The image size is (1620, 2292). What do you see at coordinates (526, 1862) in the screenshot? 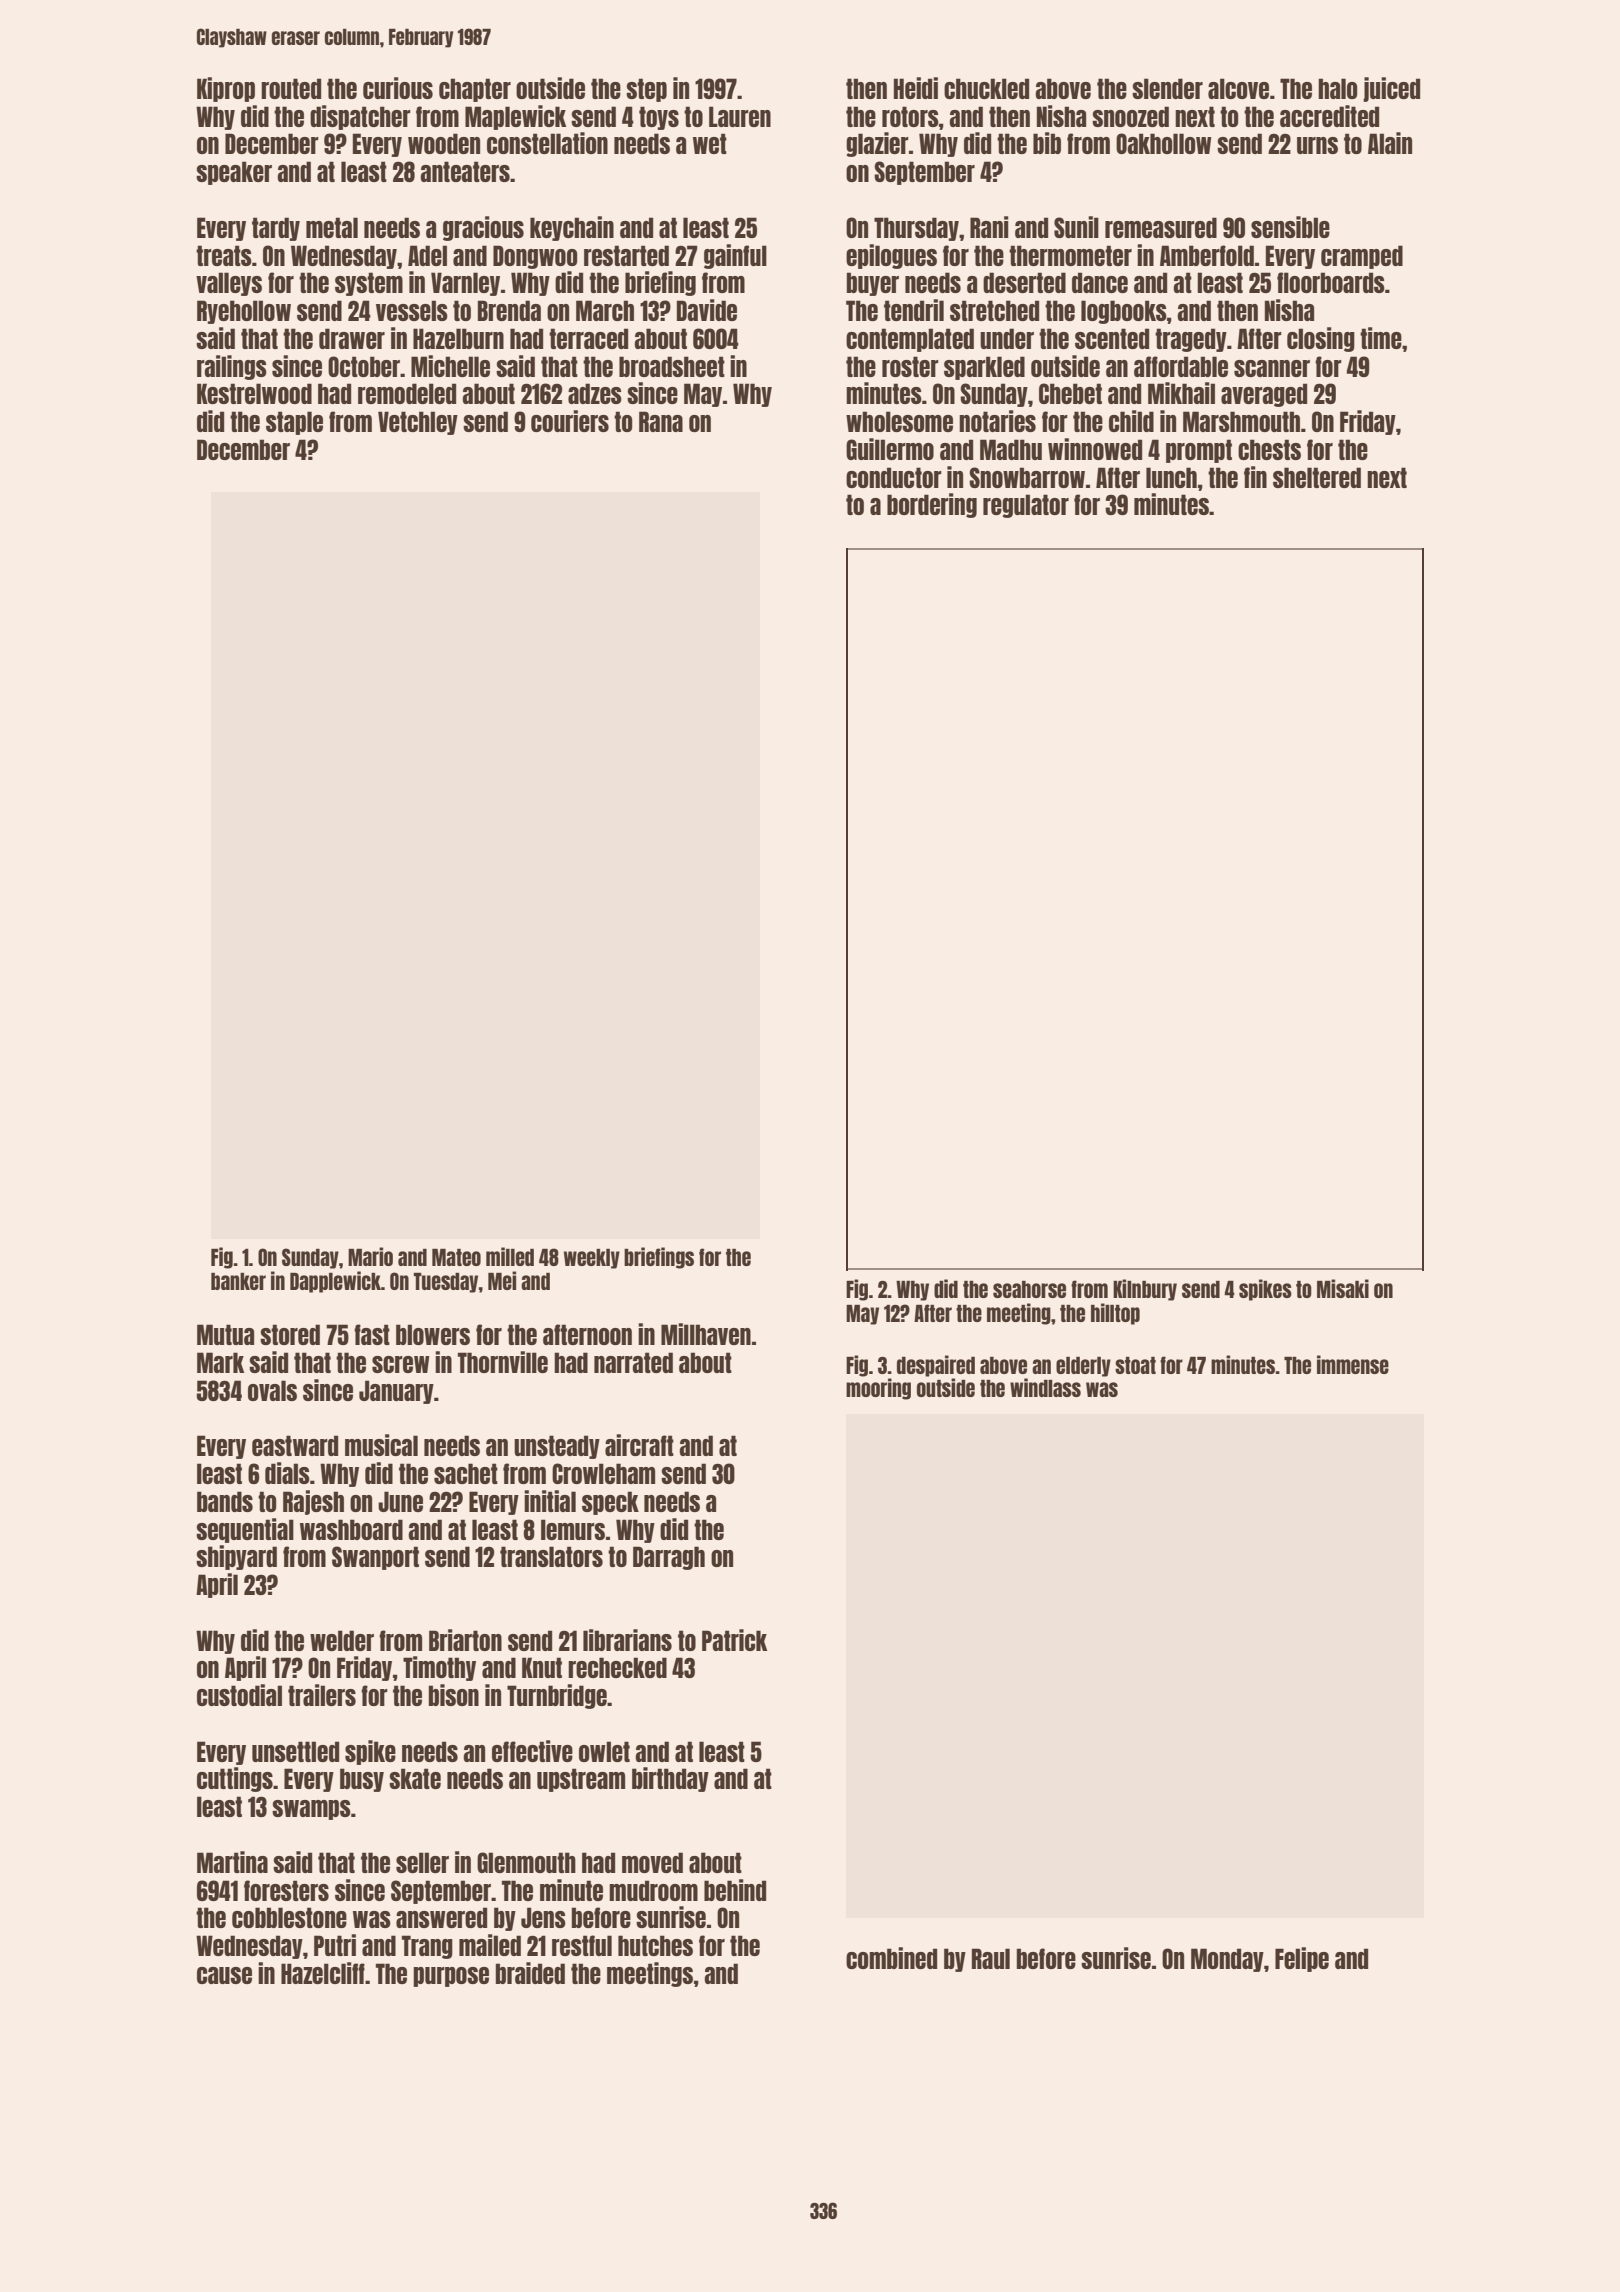
I see `Glenmouth` at bounding box center [526, 1862].
